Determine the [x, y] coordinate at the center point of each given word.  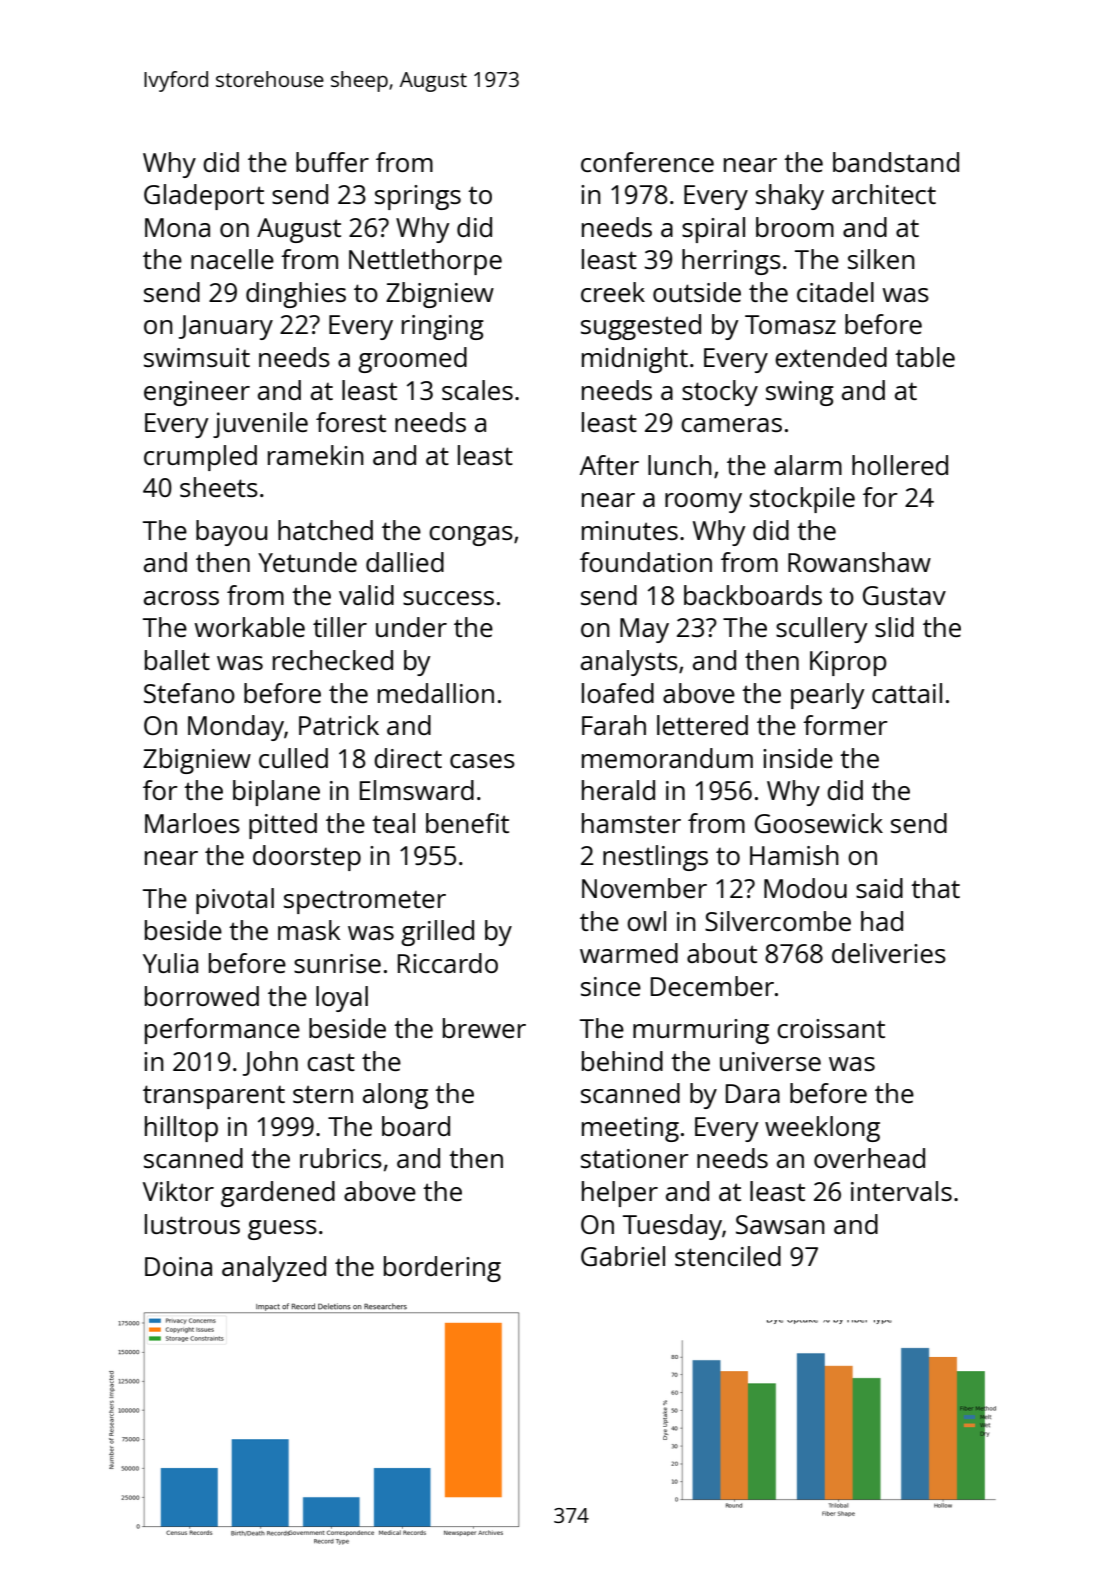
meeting [630, 1129]
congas [471, 536]
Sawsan [780, 1224]
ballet [177, 660]
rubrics [341, 1158]
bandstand [896, 162]
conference [647, 162]
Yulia [170, 963]
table [925, 357]
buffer [332, 162]
